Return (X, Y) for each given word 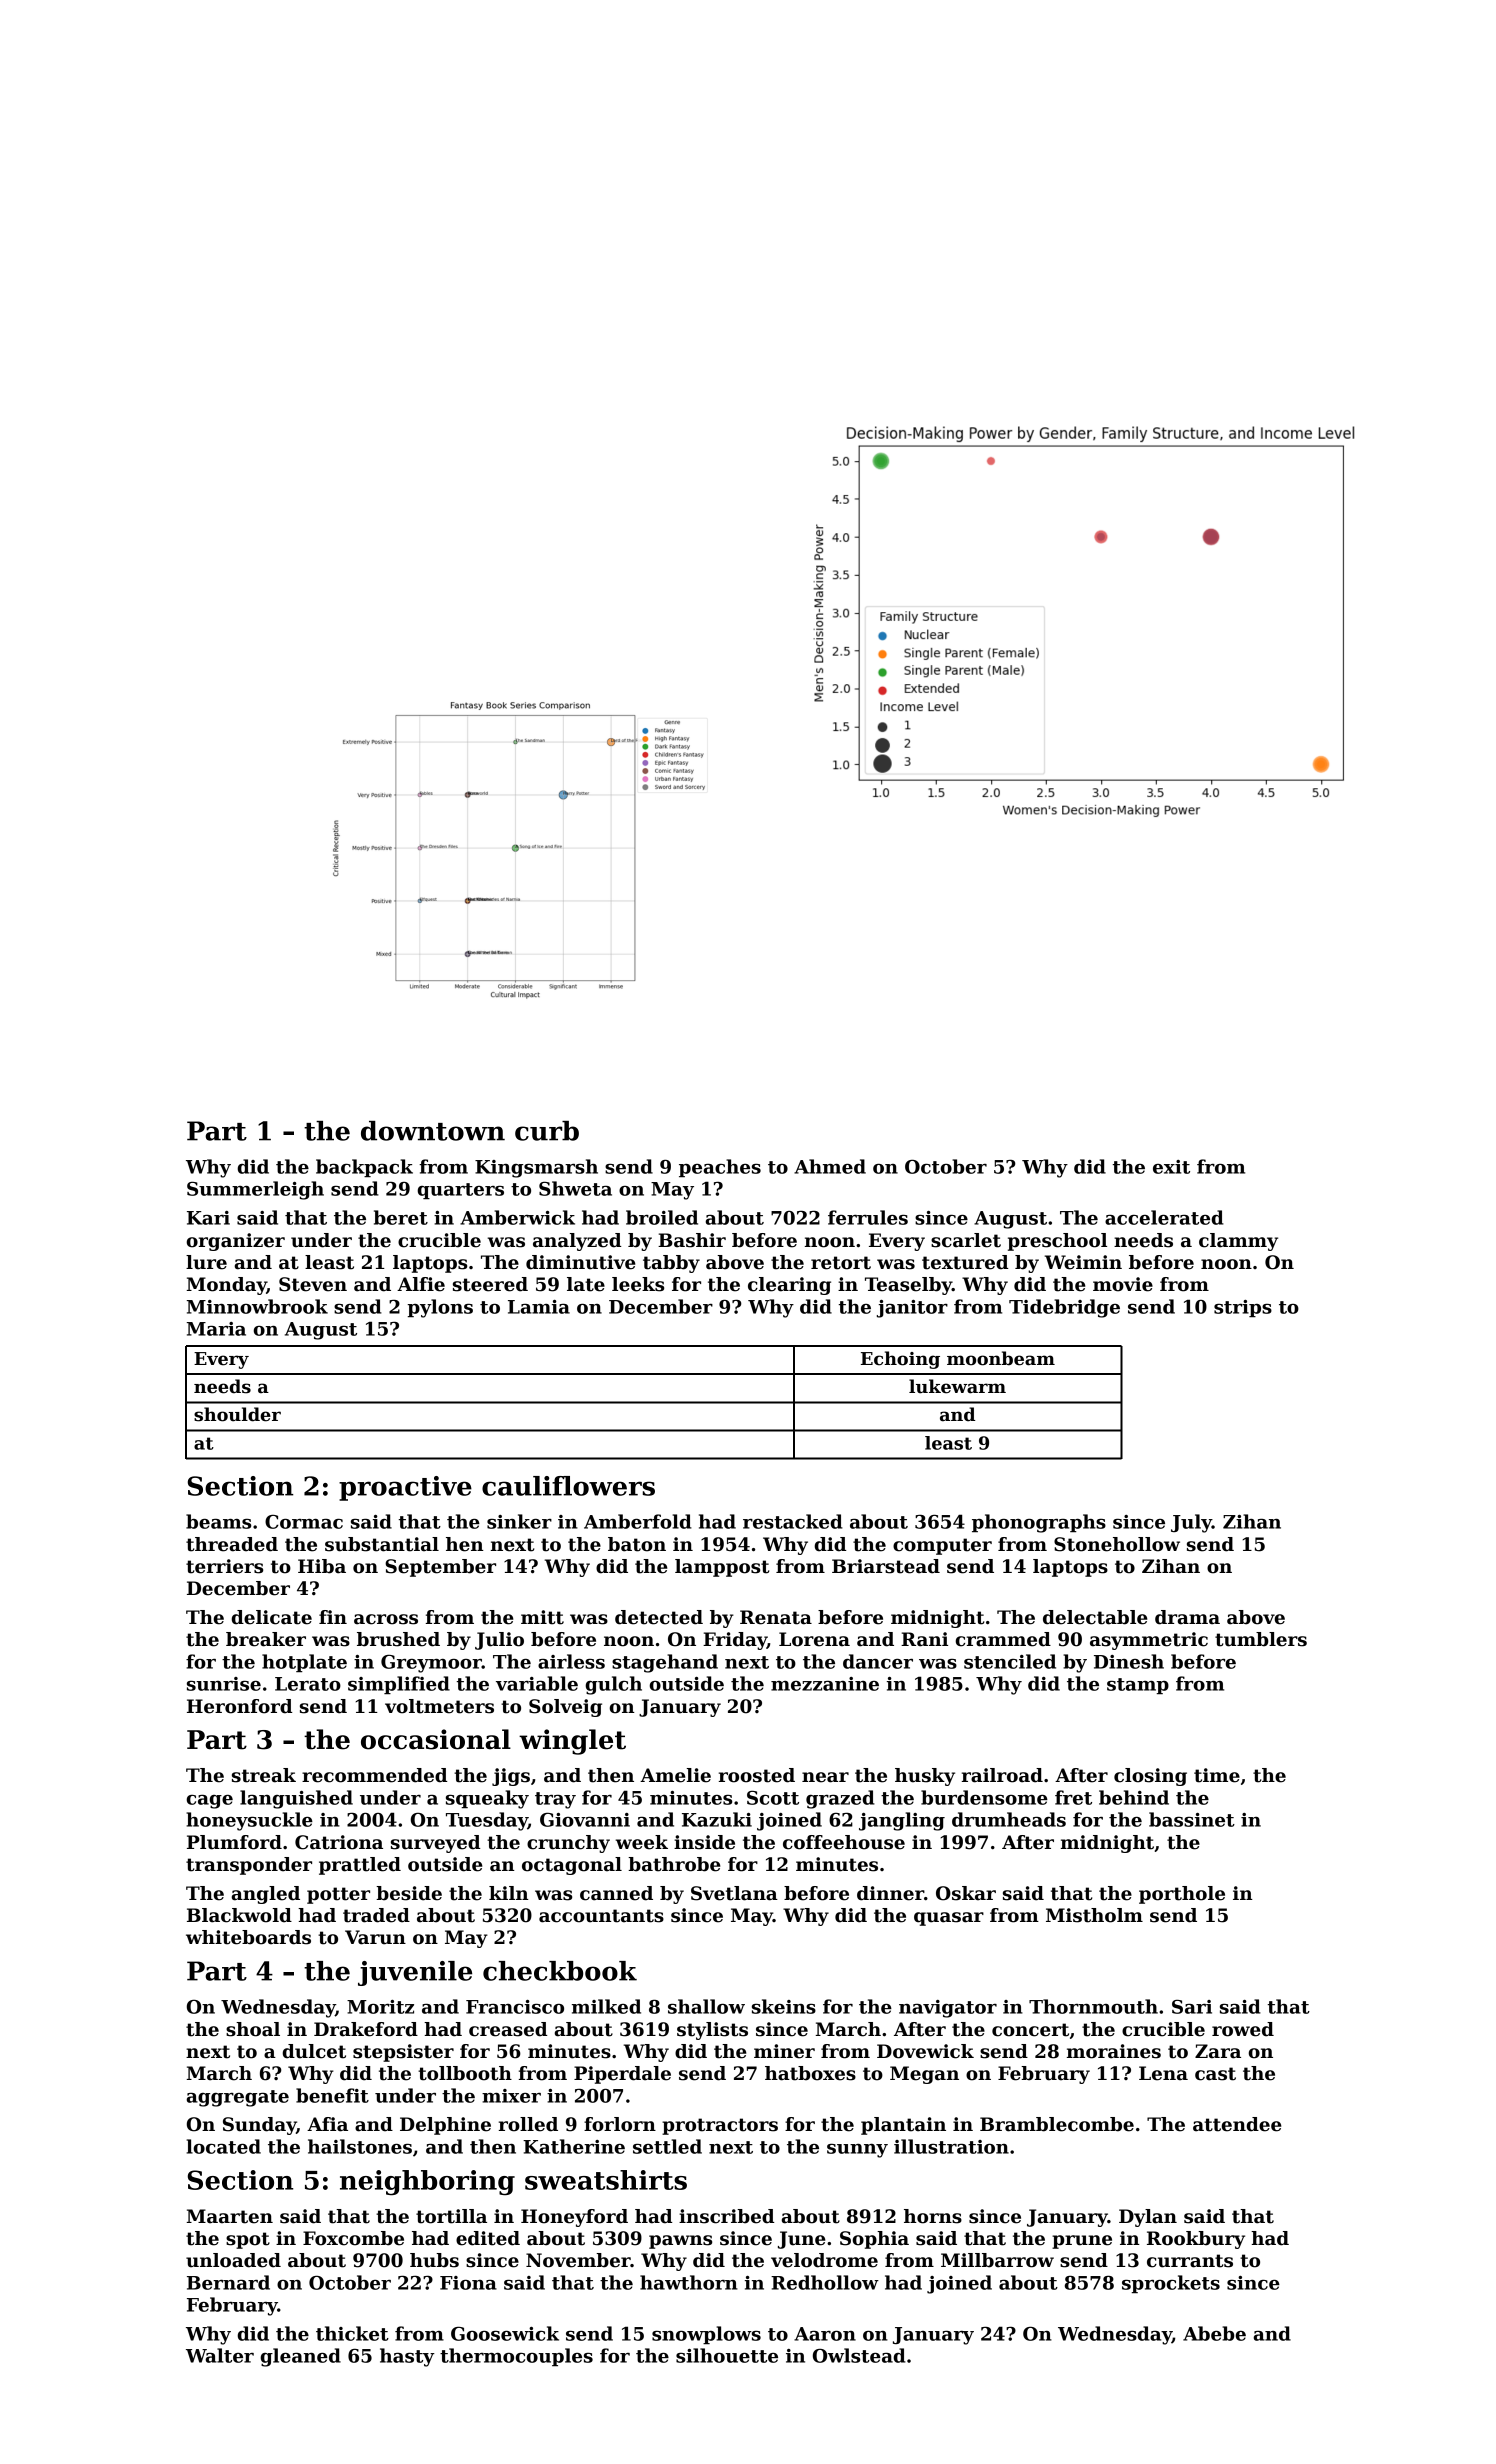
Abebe (1214, 2333)
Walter (220, 2355)
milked (606, 2006)
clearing (789, 1286)
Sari (1192, 2007)
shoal (253, 2029)
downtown (433, 1131)
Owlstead (859, 2355)
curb (547, 1131)
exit (1171, 1167)
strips (1243, 1308)
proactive (405, 1488)
